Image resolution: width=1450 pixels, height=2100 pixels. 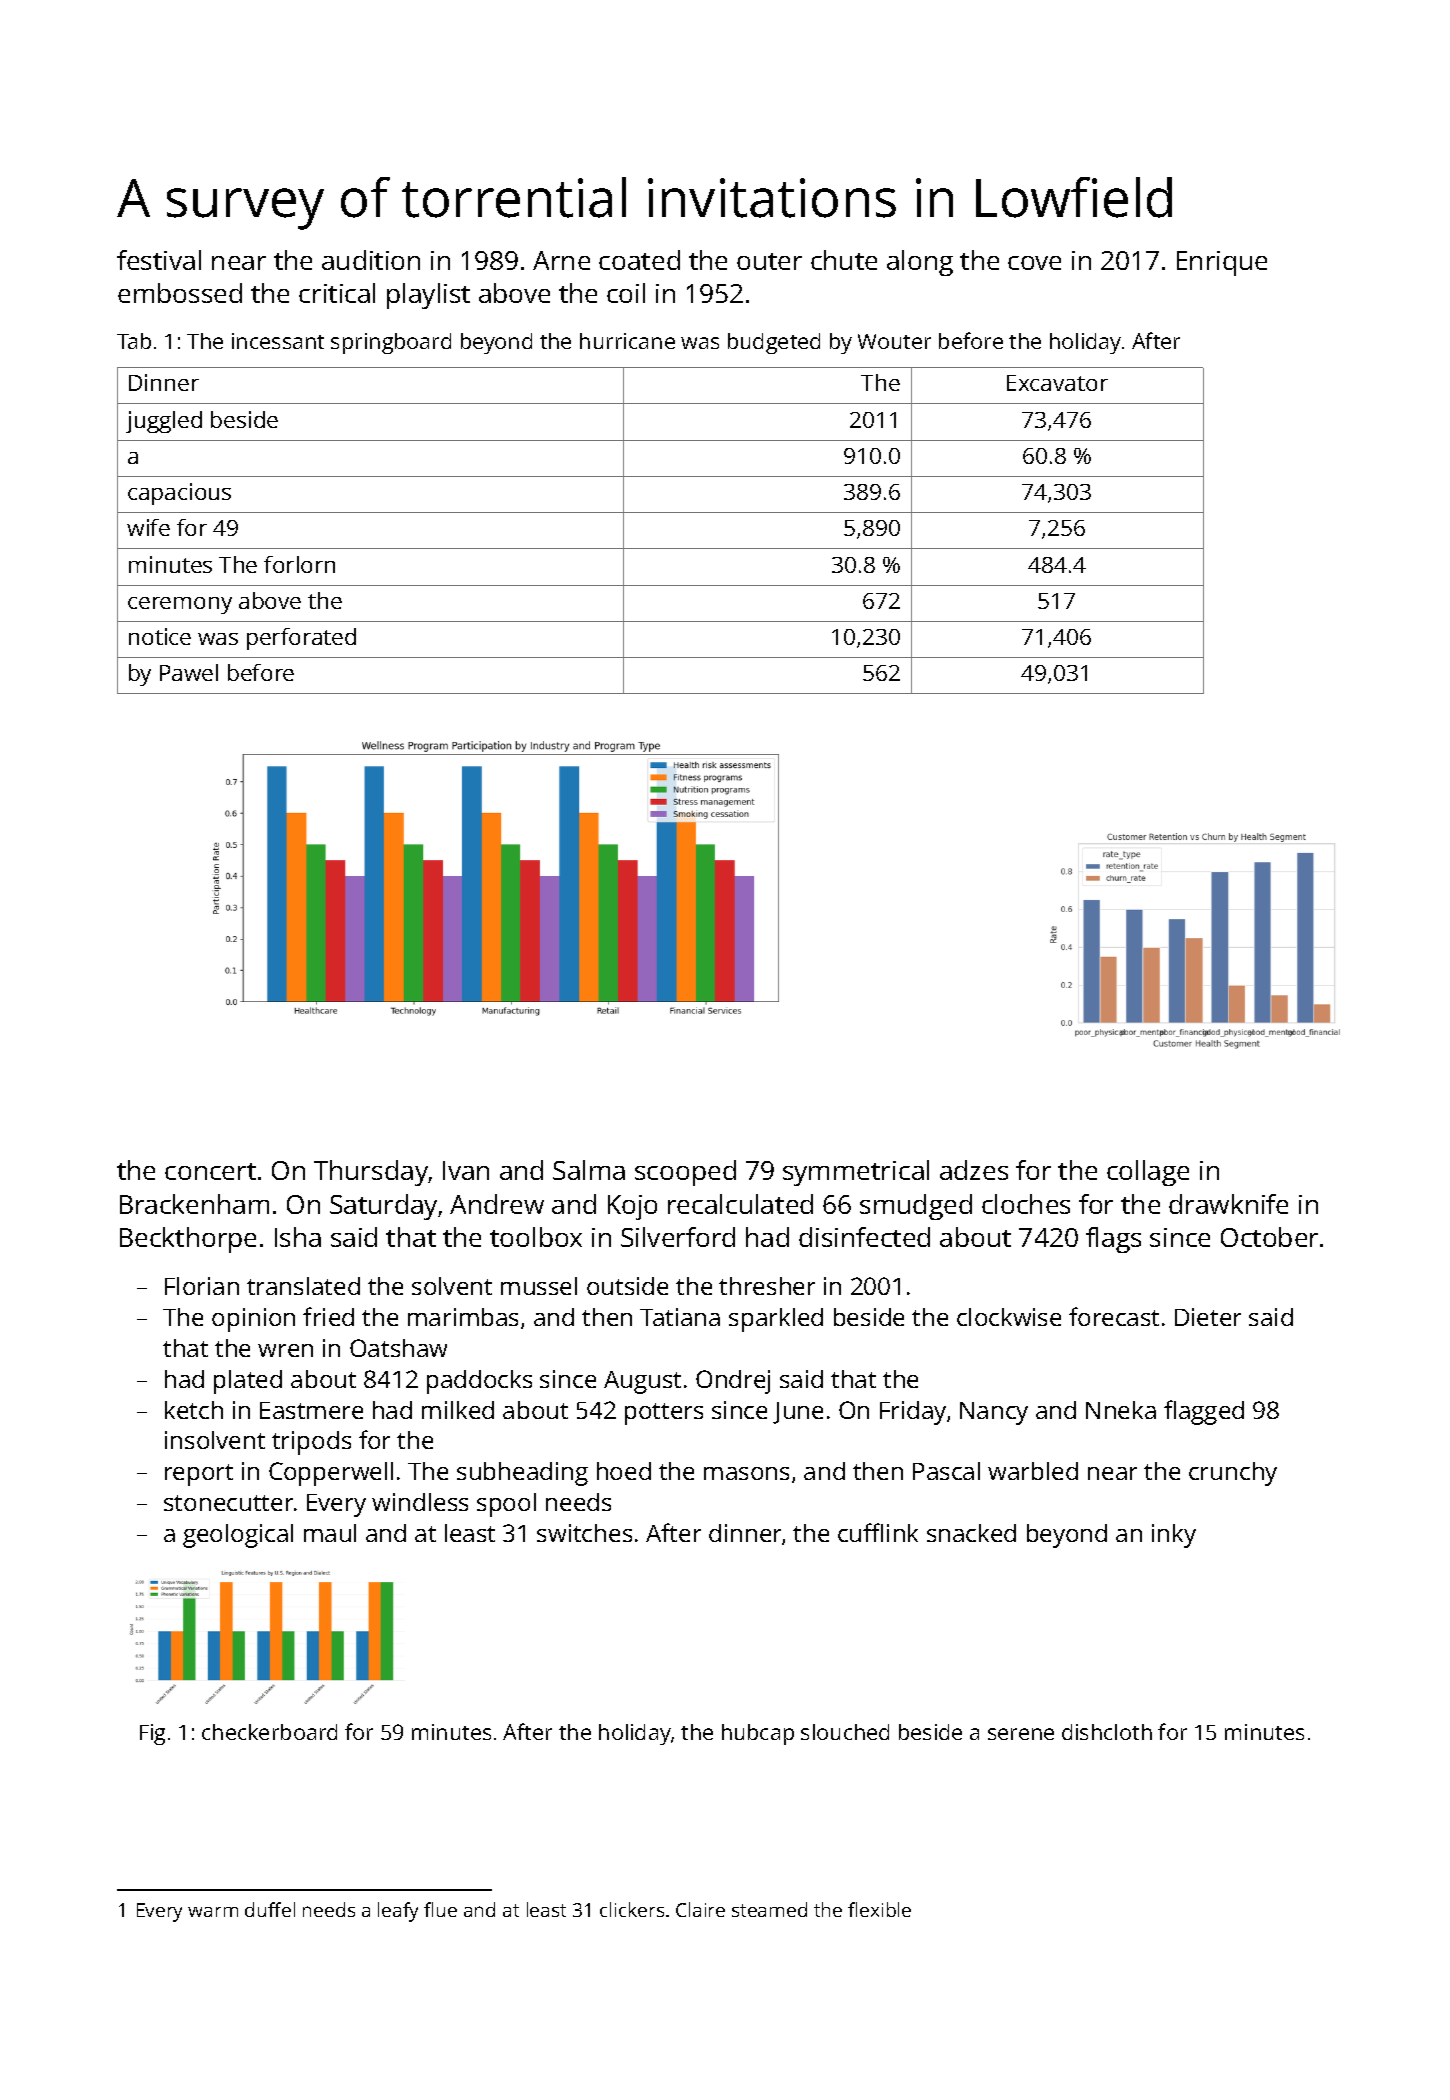 What do you see at coordinates (1174, 1536) in the page?
I see `inky` at bounding box center [1174, 1536].
